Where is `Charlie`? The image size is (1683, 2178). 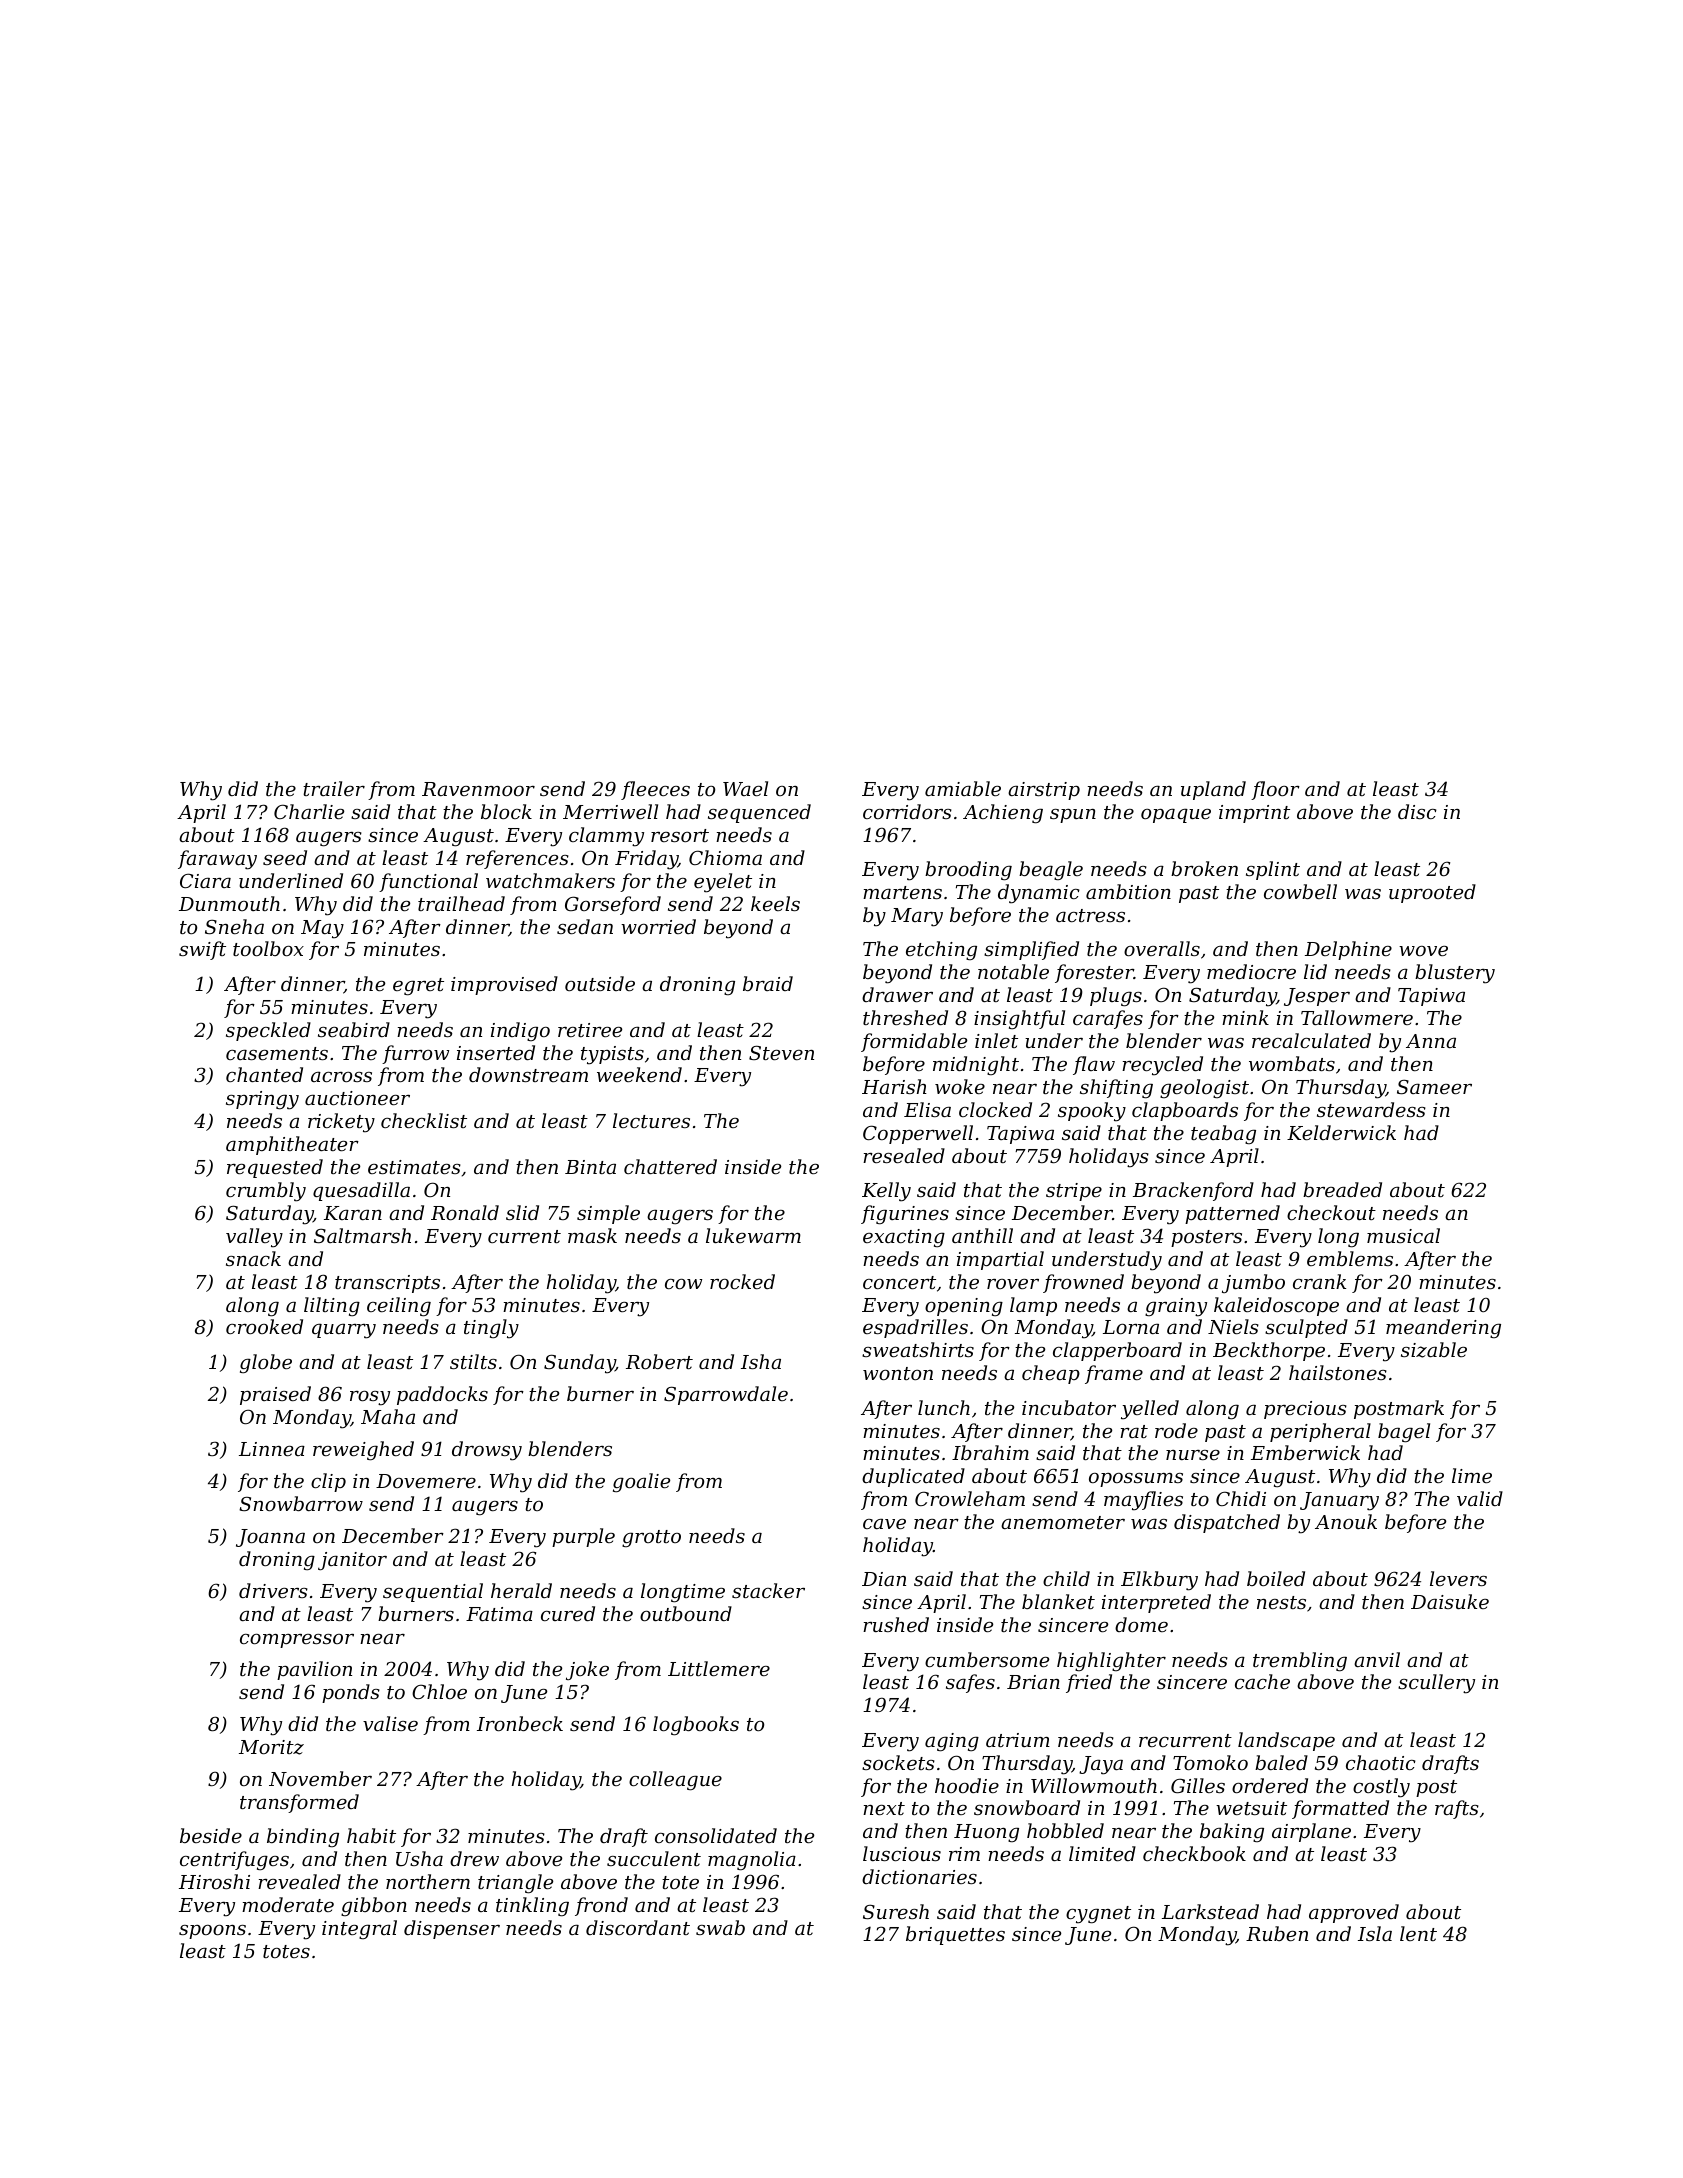 Charlie is located at coordinates (309, 811).
